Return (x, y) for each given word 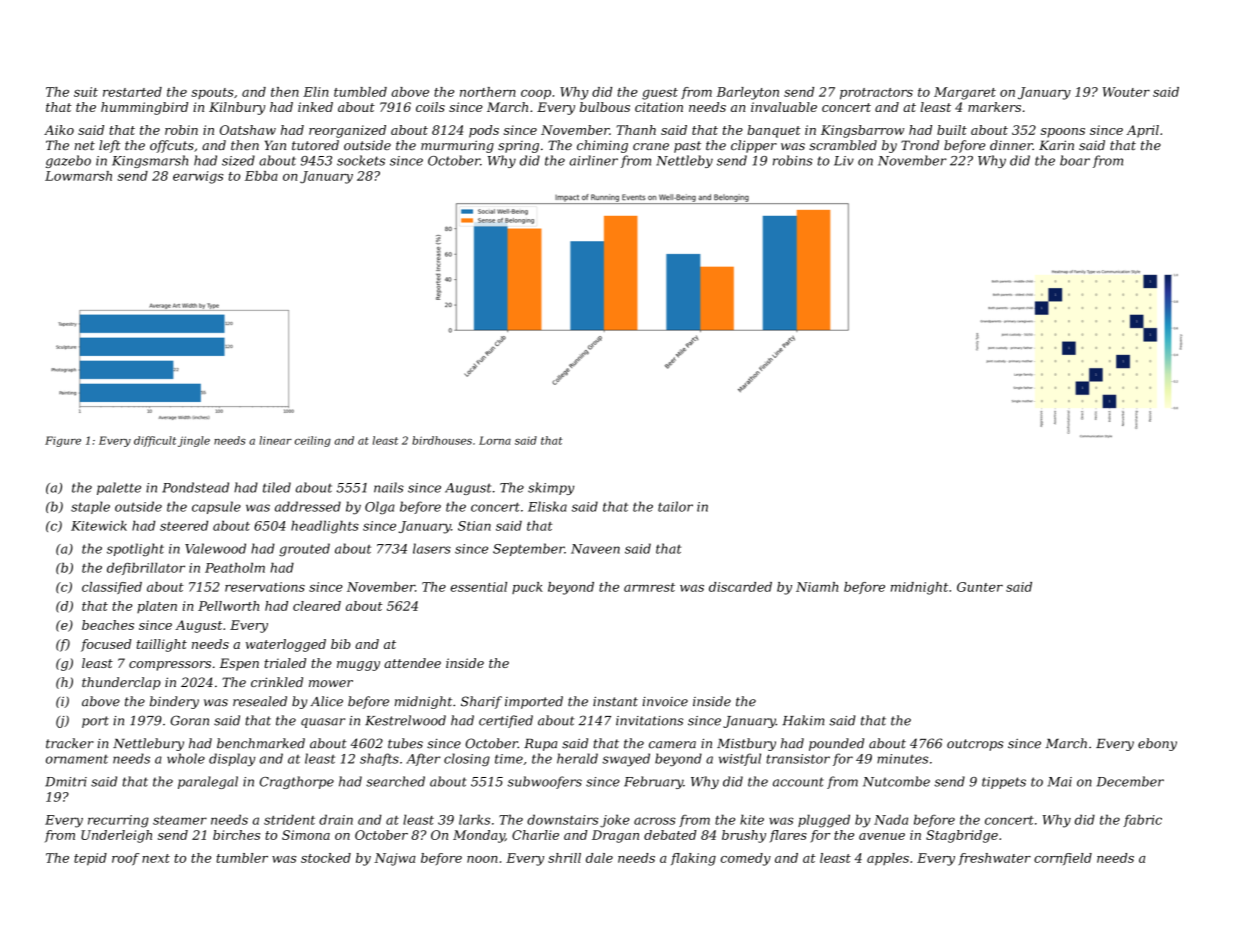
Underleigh (116, 836)
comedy (746, 859)
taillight (162, 645)
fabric (1143, 820)
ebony (1157, 744)
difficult (155, 441)
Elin (316, 92)
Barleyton (748, 93)
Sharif (481, 702)
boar (1075, 160)
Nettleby (684, 161)
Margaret (965, 93)
